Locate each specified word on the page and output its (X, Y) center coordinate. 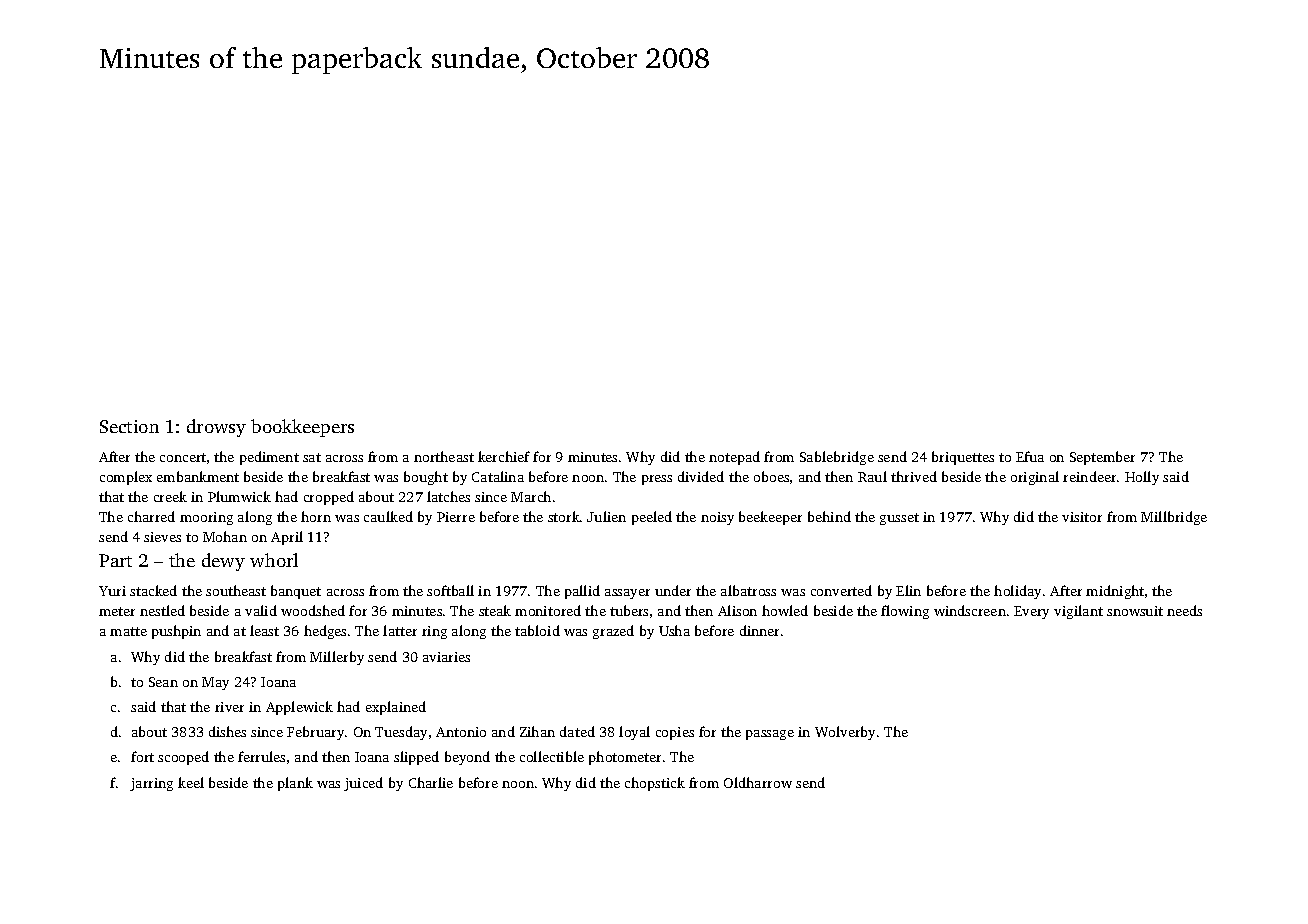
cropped (329, 498)
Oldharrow (758, 782)
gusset (899, 519)
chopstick (655, 784)
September (1102, 458)
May (215, 683)
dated (577, 731)
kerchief (504, 456)
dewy (223, 562)
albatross (748, 590)
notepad (734, 458)
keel (191, 782)
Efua (1030, 456)
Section (129, 426)
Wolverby (845, 733)
